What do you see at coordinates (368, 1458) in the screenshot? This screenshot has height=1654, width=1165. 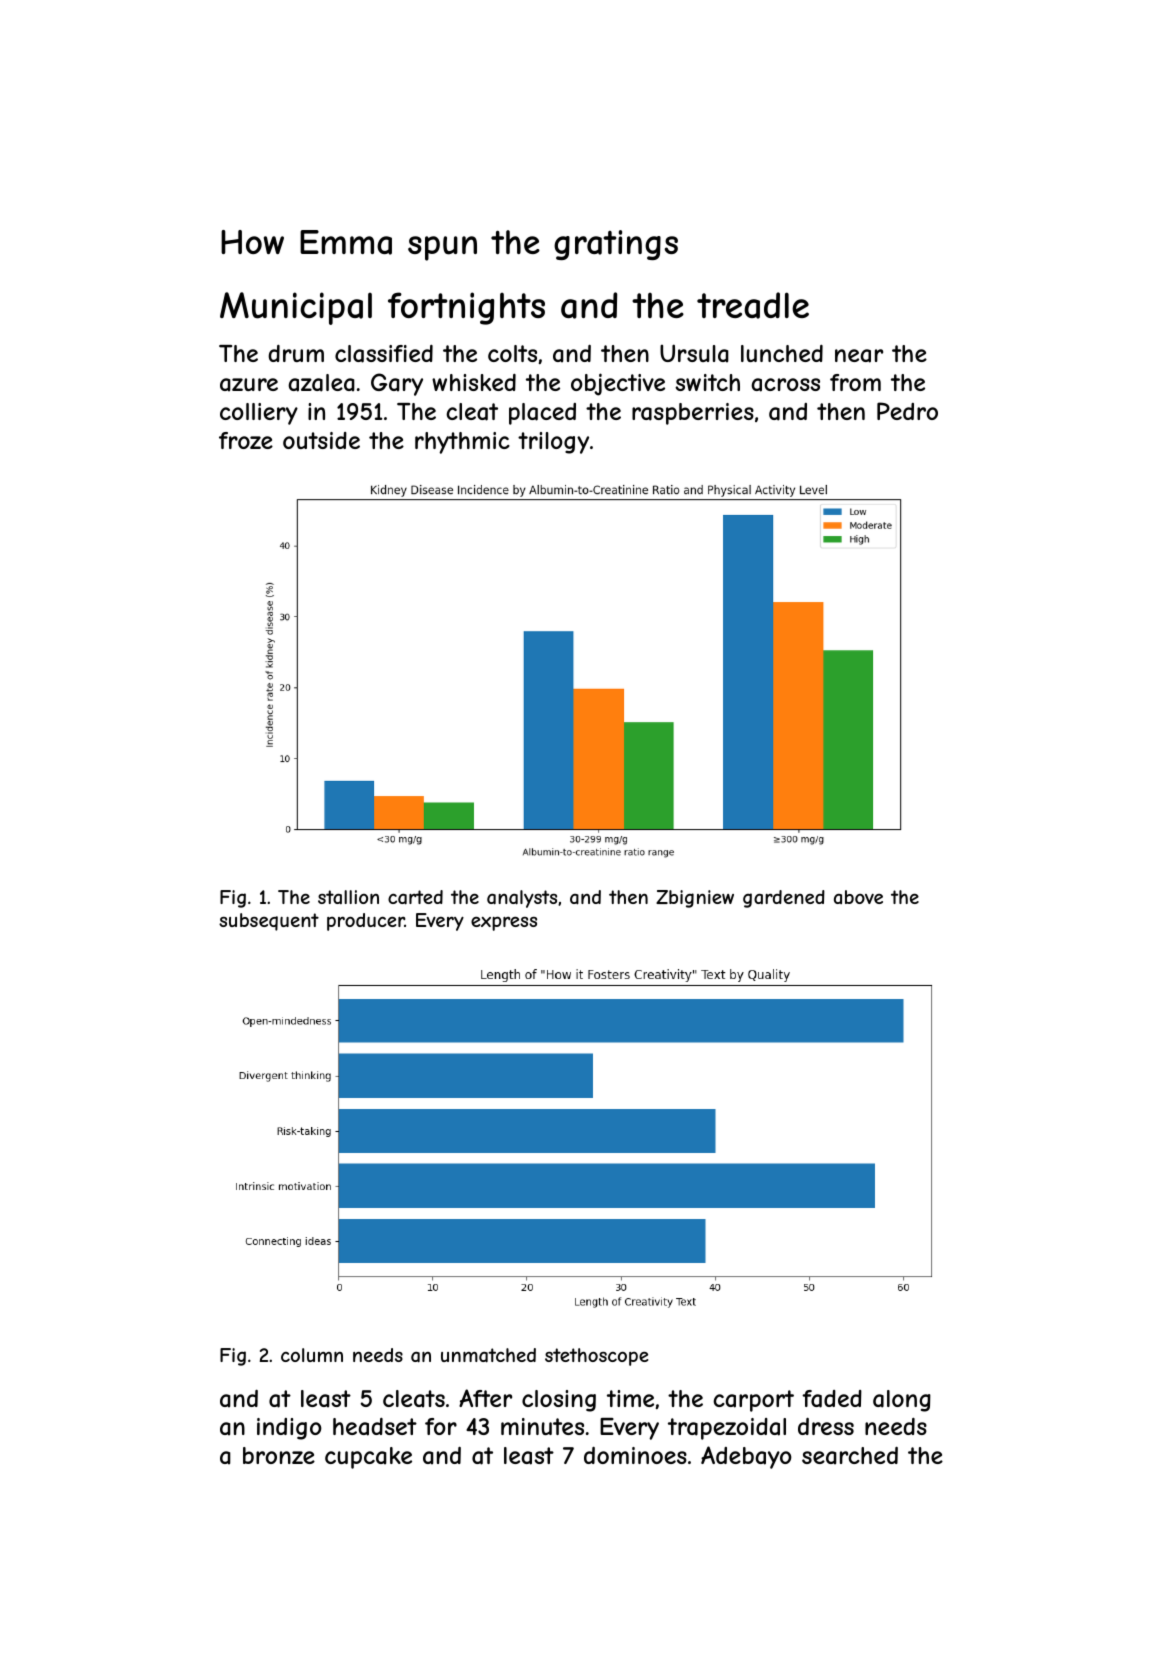 I see `cupcake` at bounding box center [368, 1458].
